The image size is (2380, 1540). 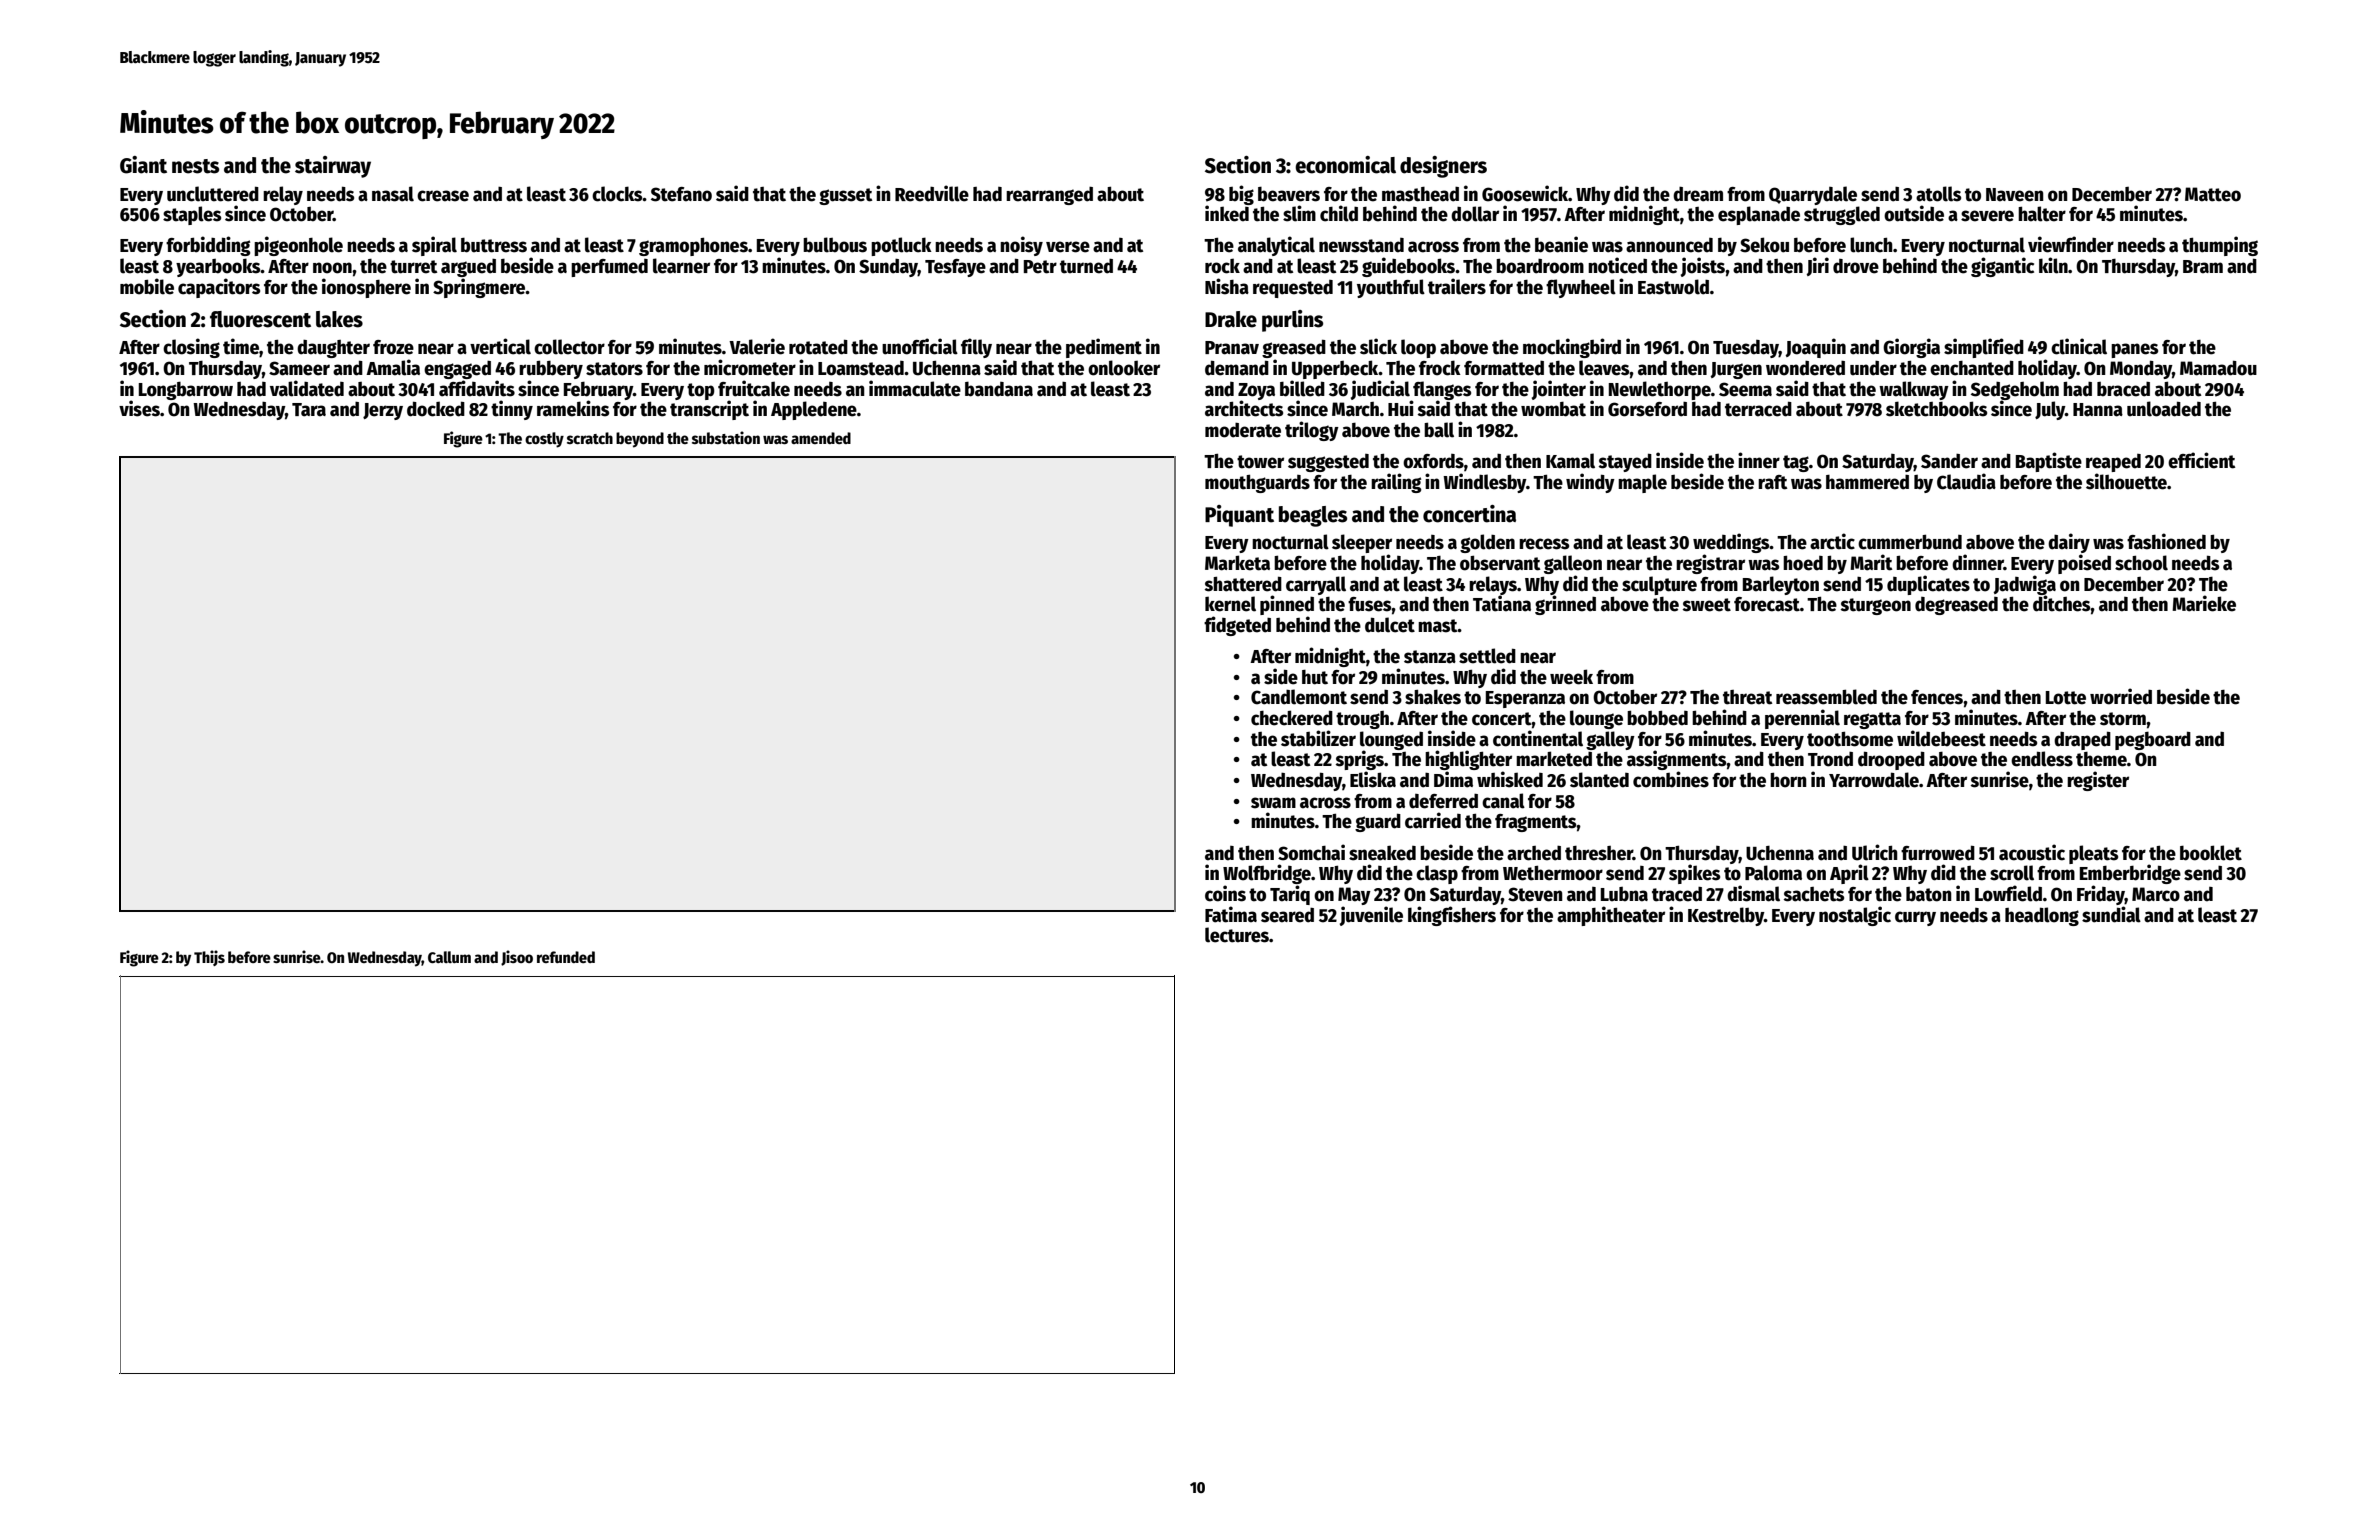 I want to click on Wolfbridge, so click(x=1267, y=874).
